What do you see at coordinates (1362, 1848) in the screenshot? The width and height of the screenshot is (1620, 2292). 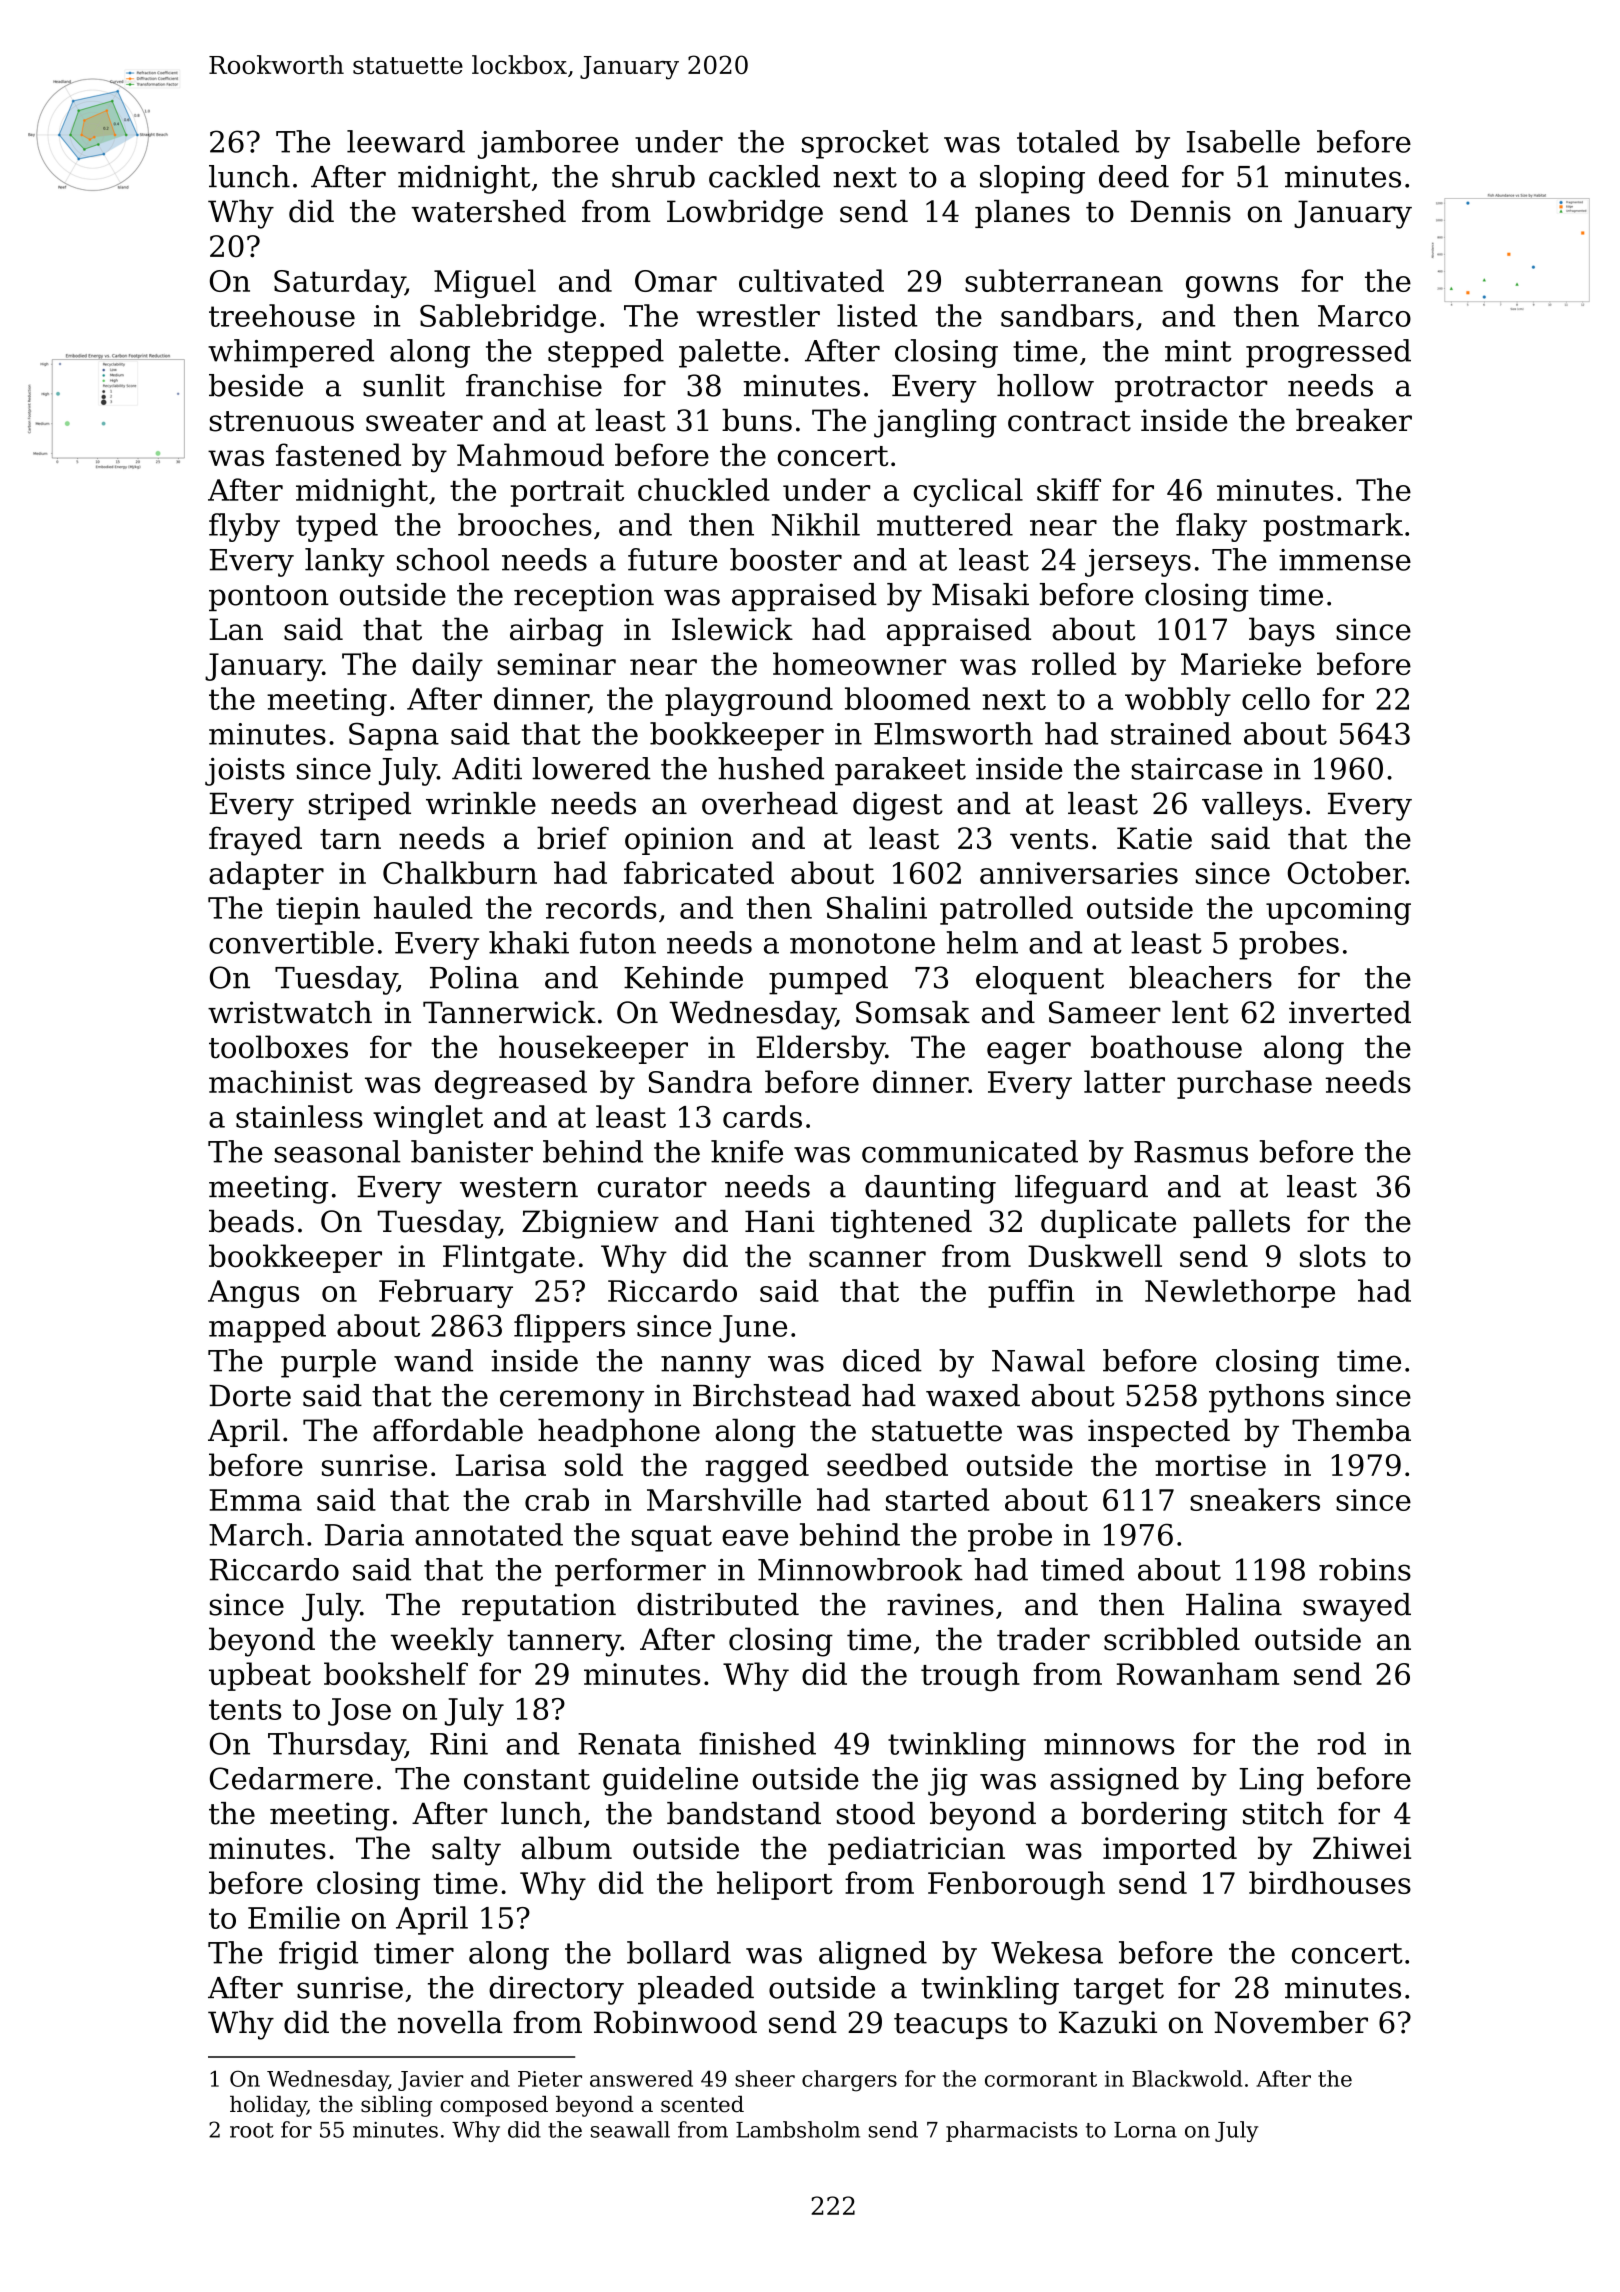 I see `Zhiwei` at bounding box center [1362, 1848].
